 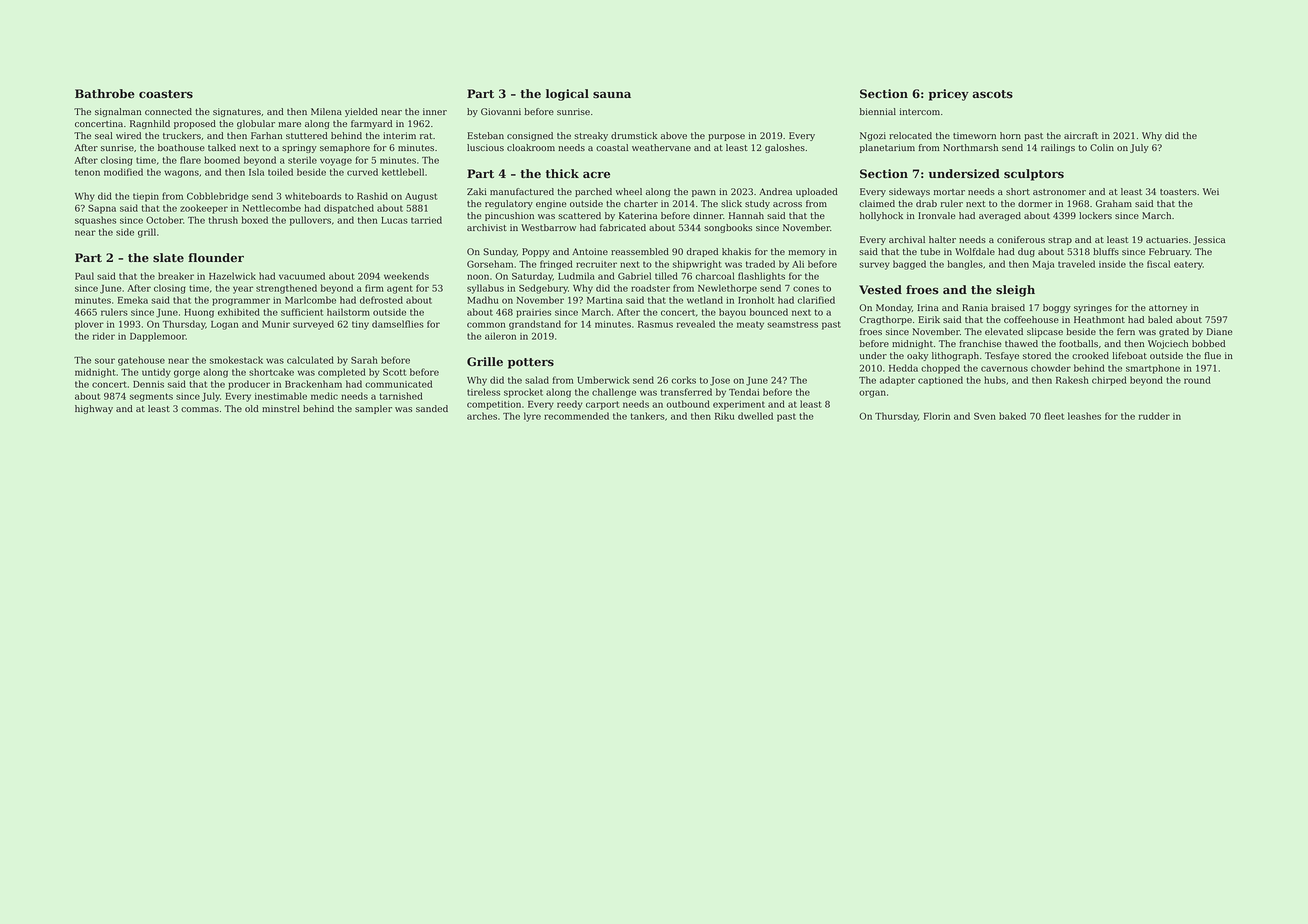 What do you see at coordinates (313, 384) in the document?
I see `Brackenham` at bounding box center [313, 384].
